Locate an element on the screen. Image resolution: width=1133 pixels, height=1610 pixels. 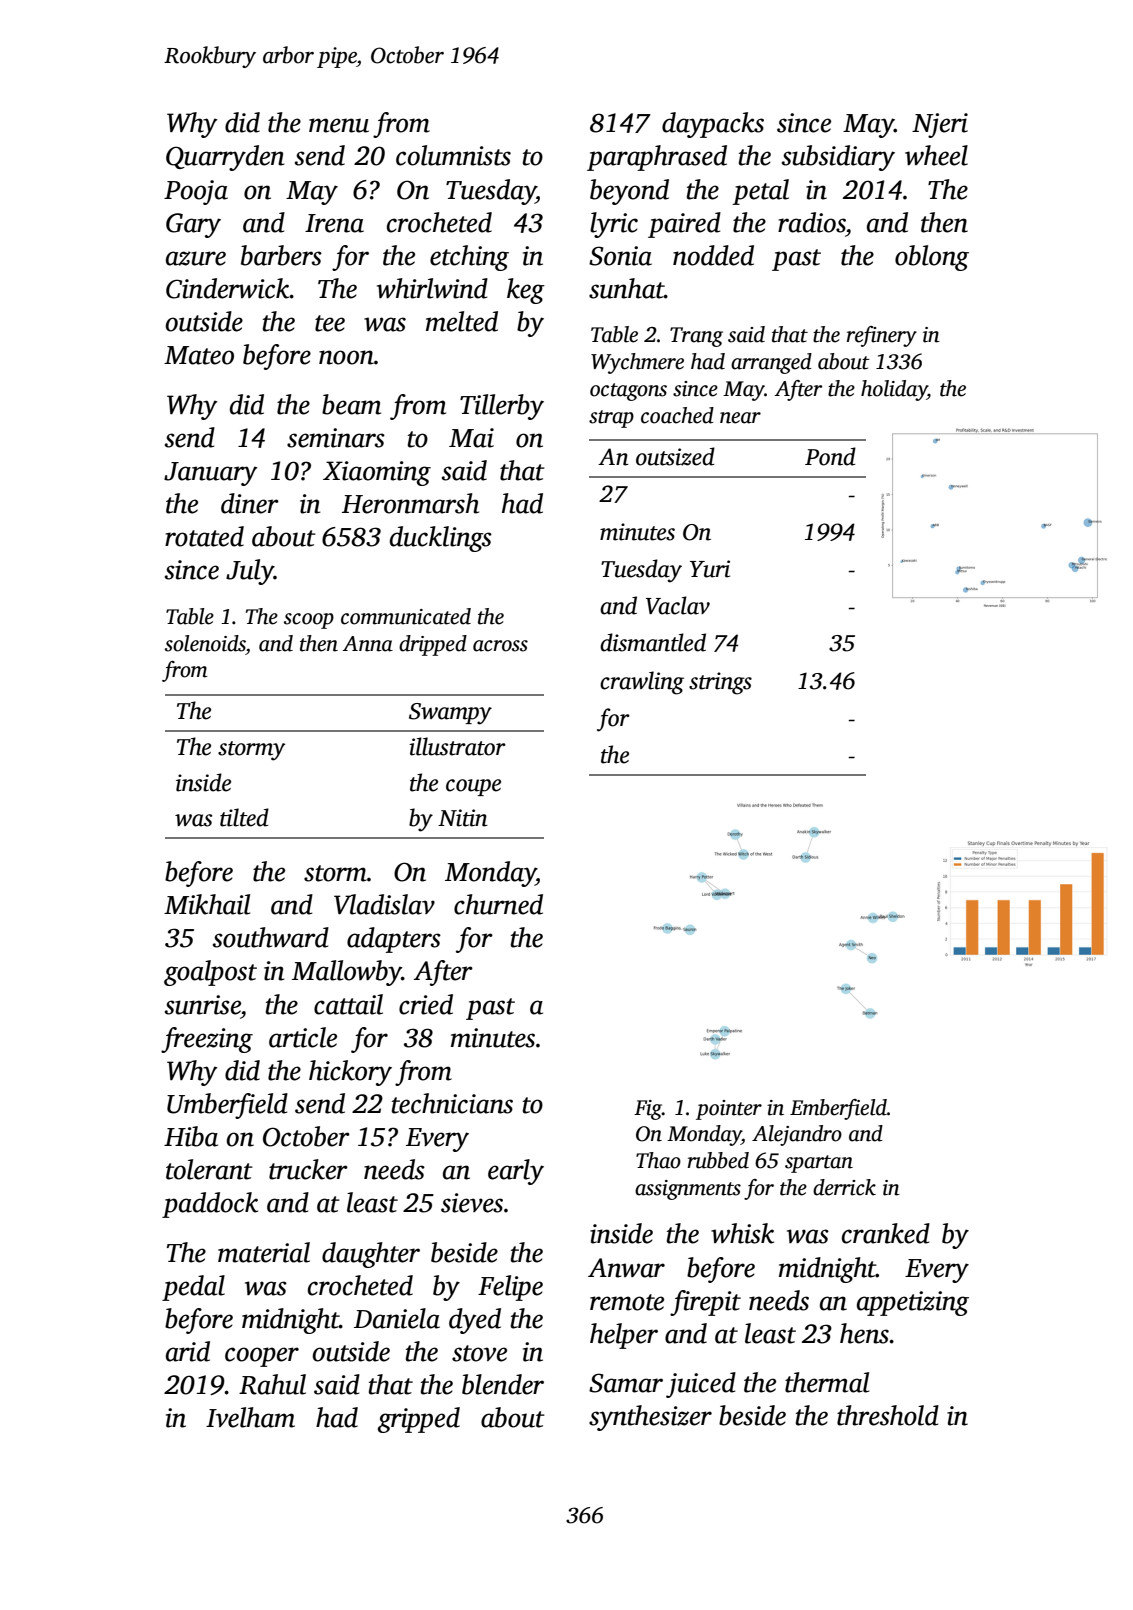
goalpost is located at coordinates (210, 973).
